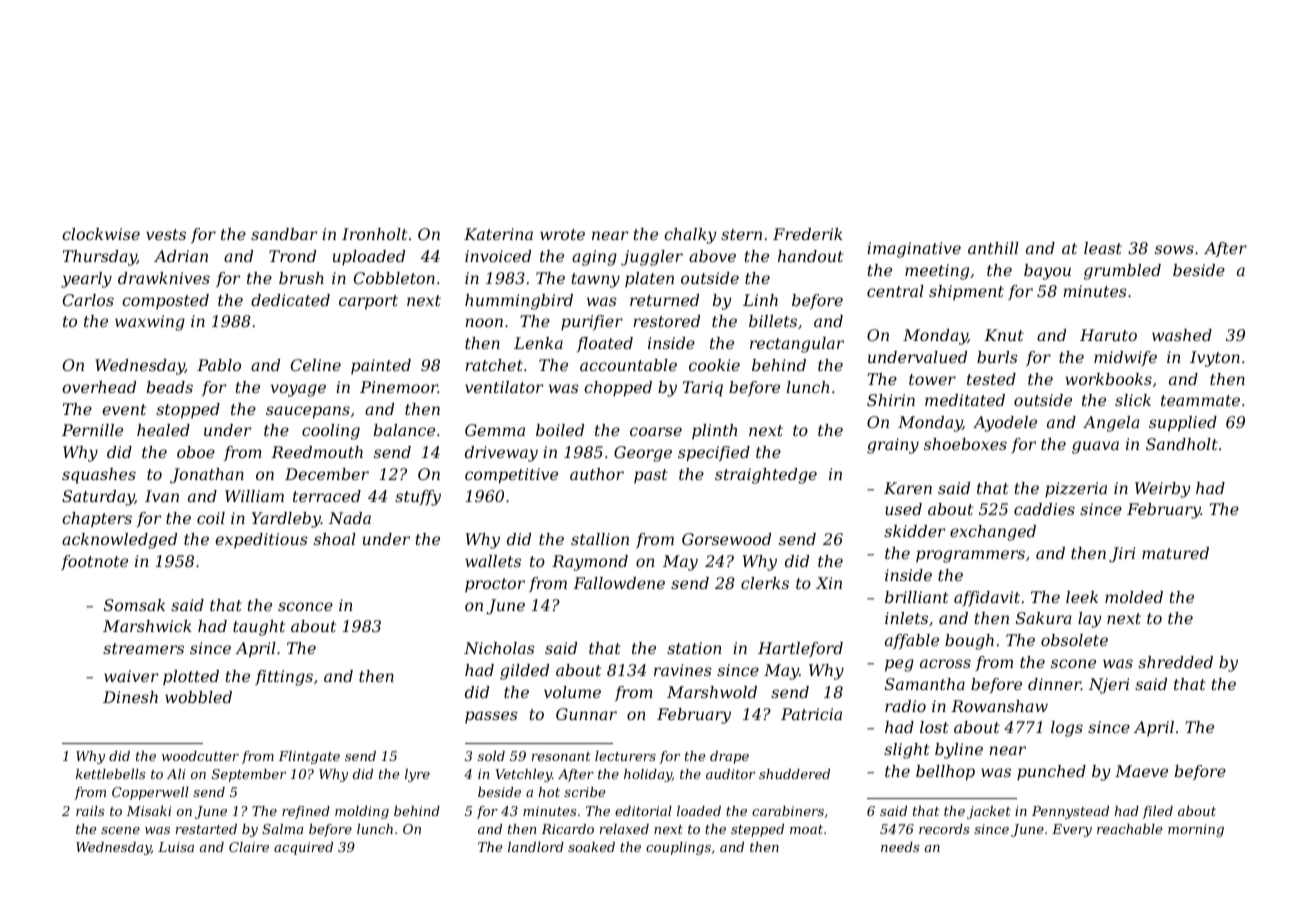 The image size is (1308, 924). I want to click on station, so click(694, 648).
